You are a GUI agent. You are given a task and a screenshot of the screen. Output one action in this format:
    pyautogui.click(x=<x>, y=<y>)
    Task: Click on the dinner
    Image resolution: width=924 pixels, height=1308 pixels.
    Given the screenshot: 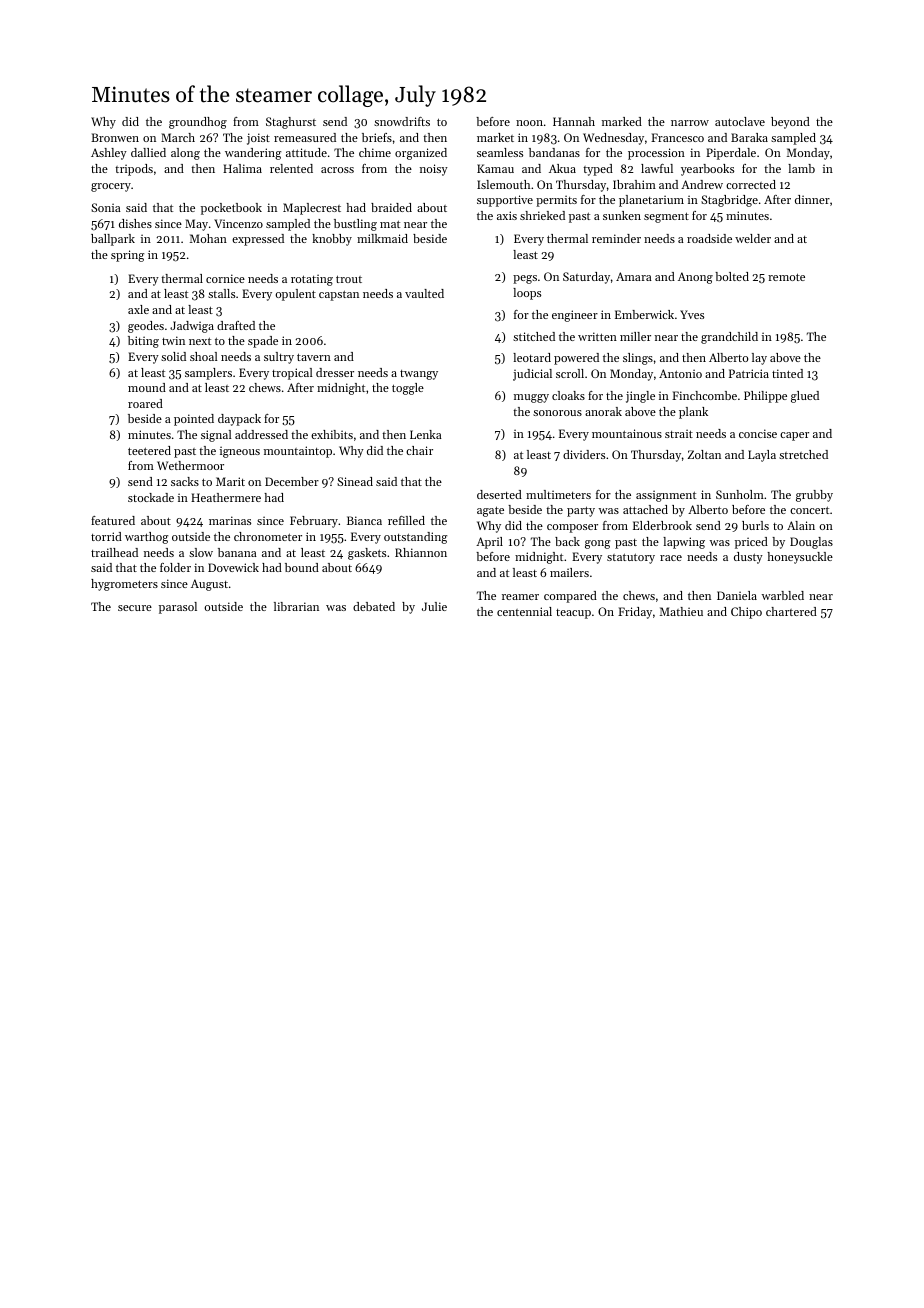 What is the action you would take?
    pyautogui.click(x=812, y=199)
